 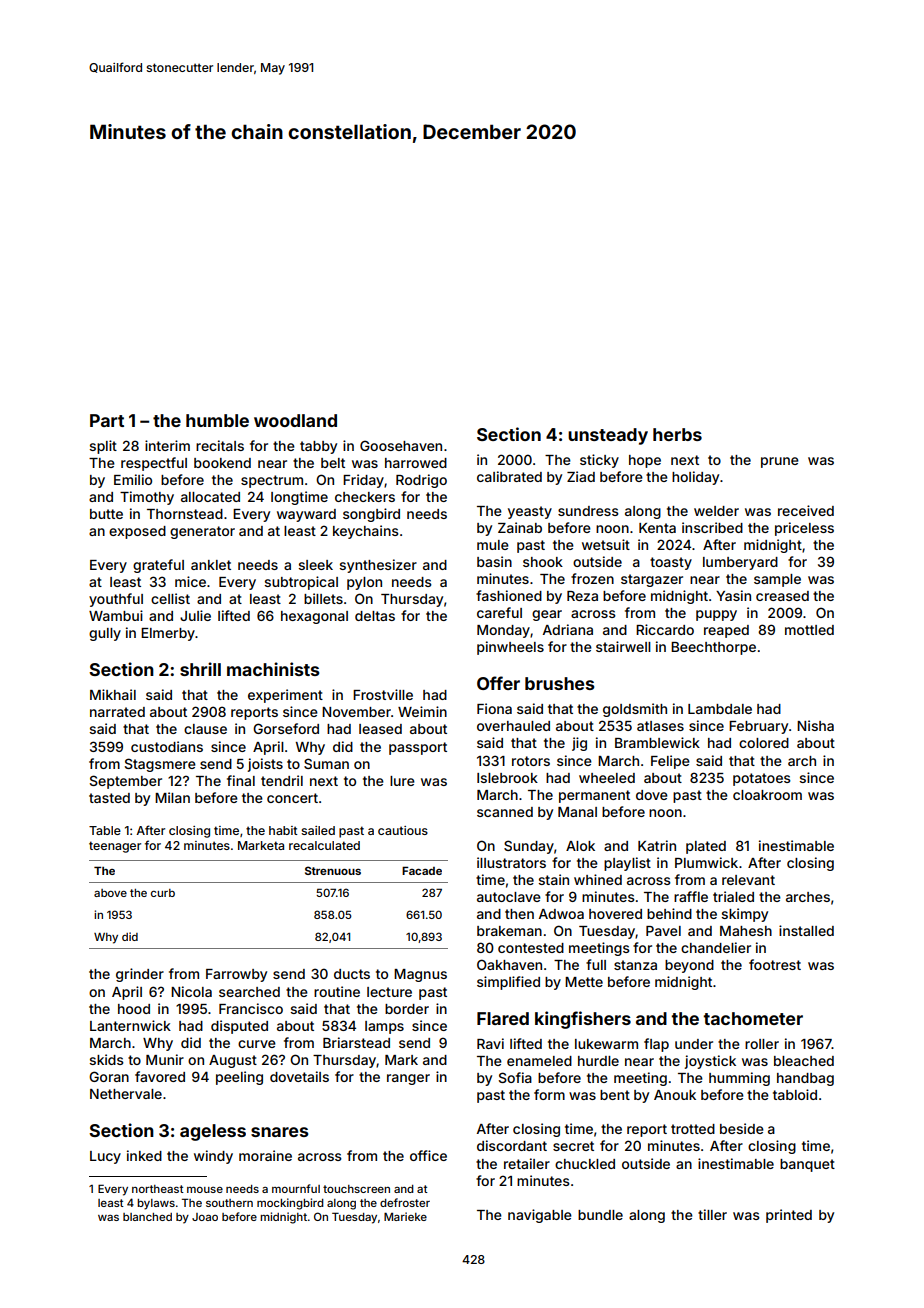 I want to click on August, so click(x=233, y=1061).
